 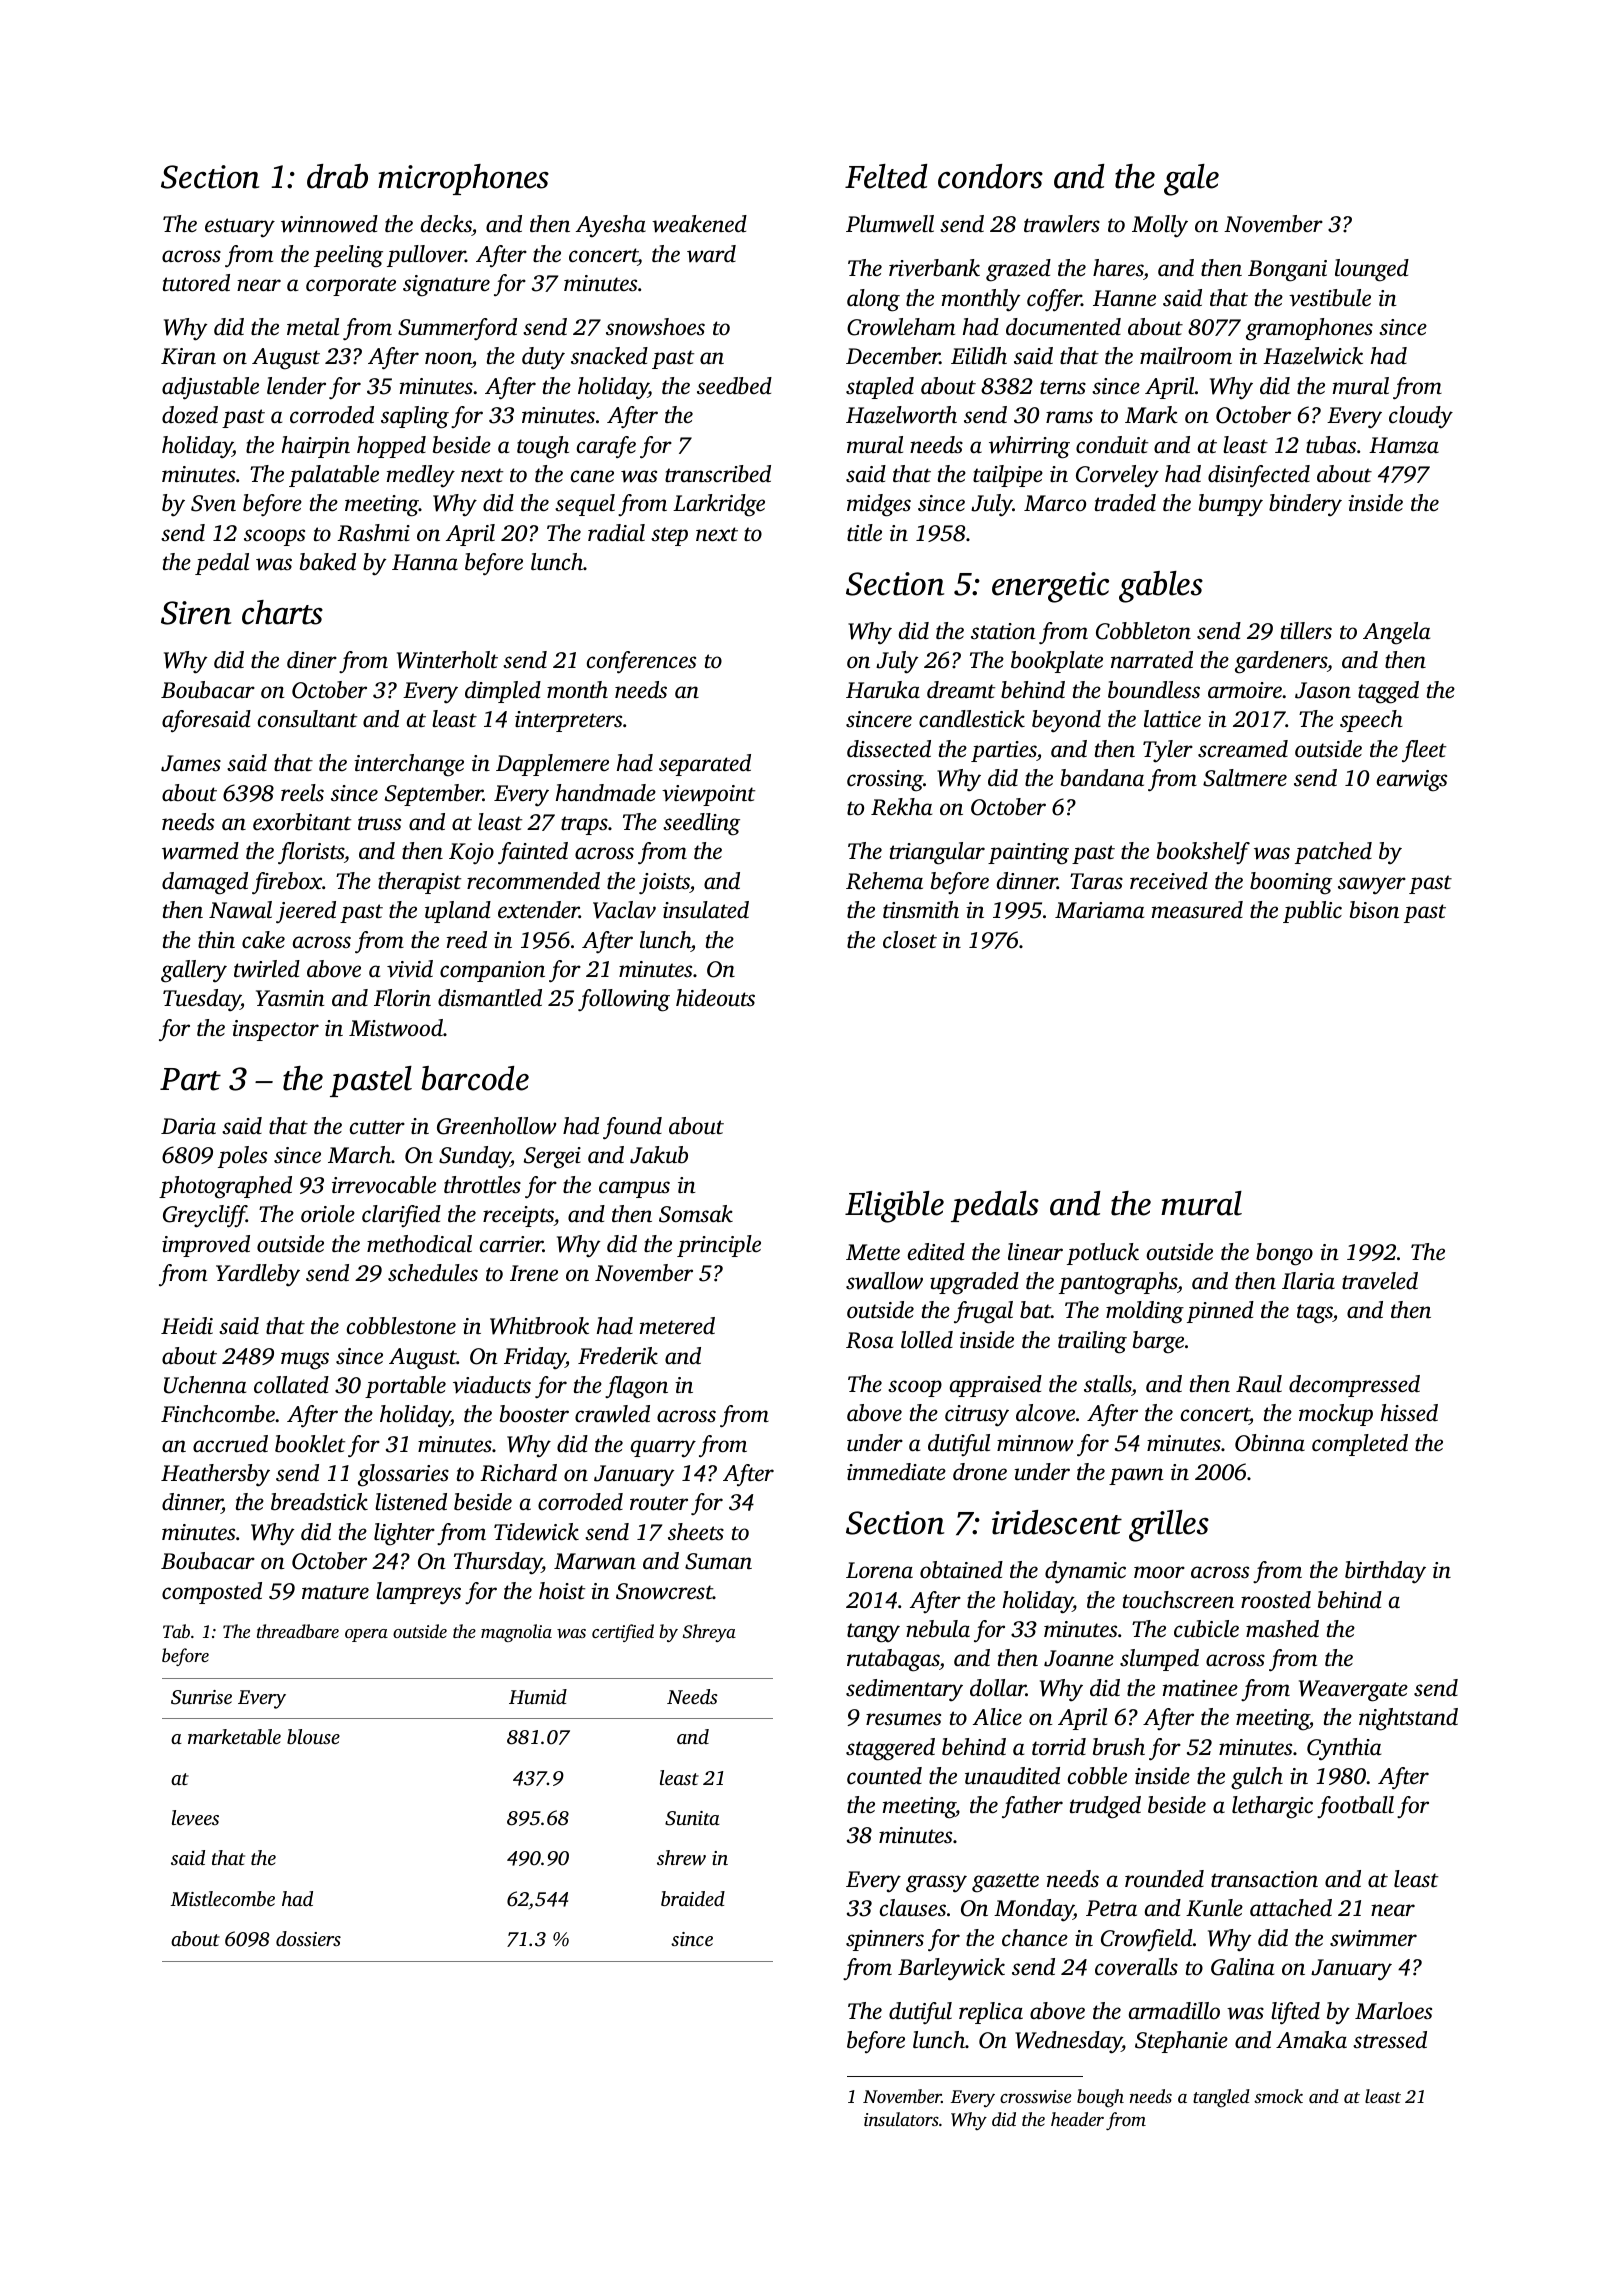 I want to click on peeling, so click(x=348, y=256).
